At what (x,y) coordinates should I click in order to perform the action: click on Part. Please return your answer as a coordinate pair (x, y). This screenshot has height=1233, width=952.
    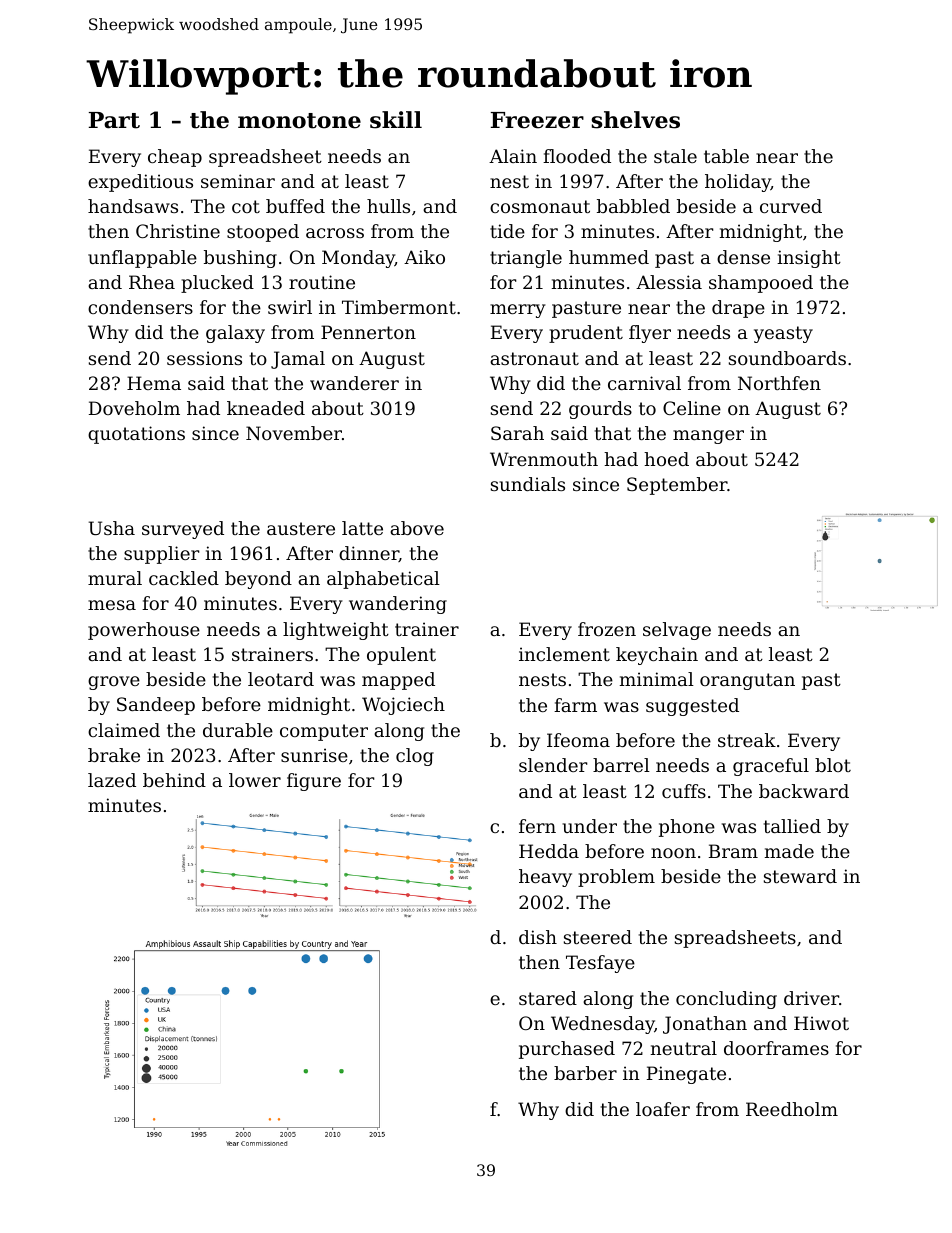
    Looking at the image, I should click on (114, 120).
